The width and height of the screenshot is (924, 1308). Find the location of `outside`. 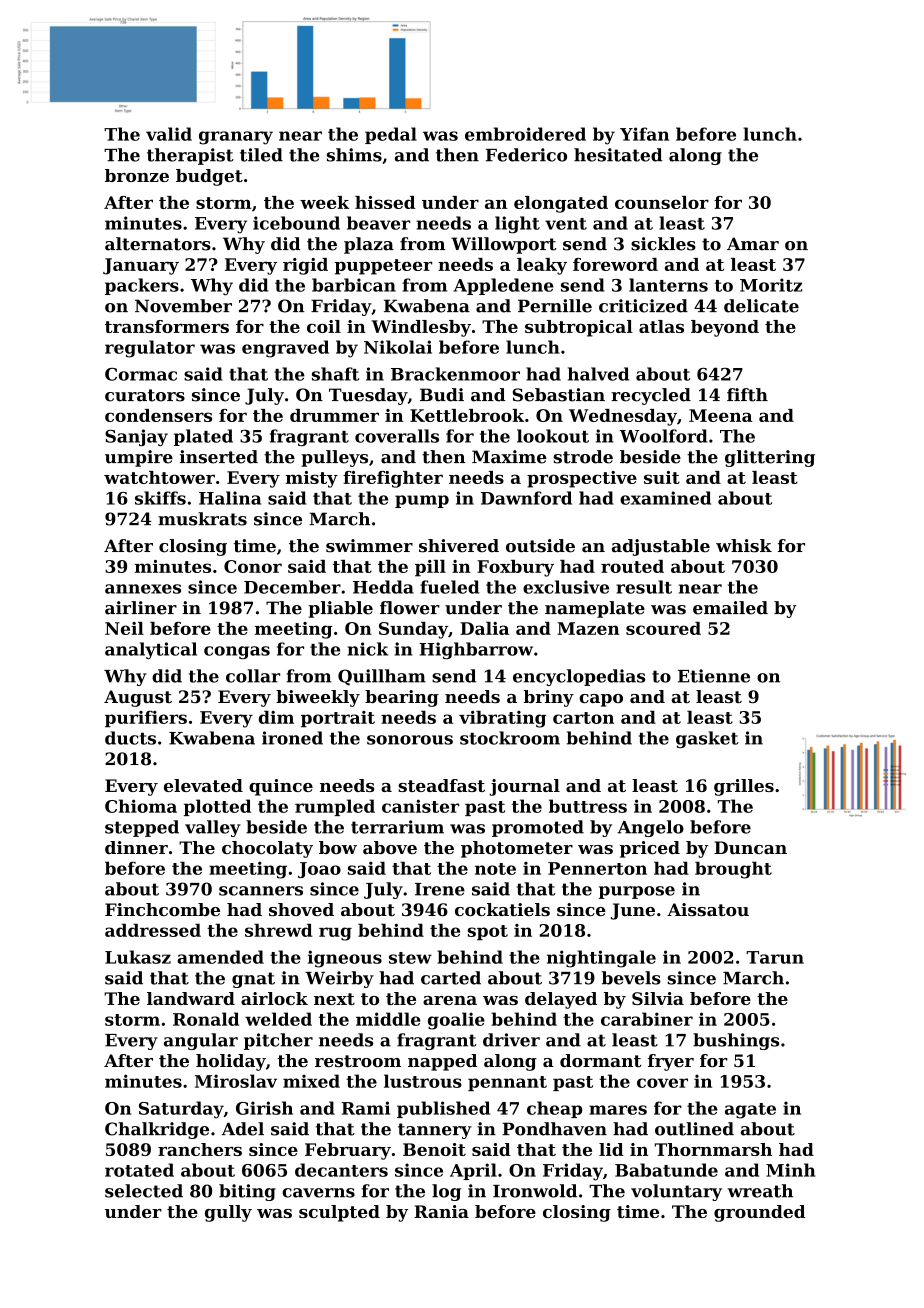

outside is located at coordinates (540, 546).
